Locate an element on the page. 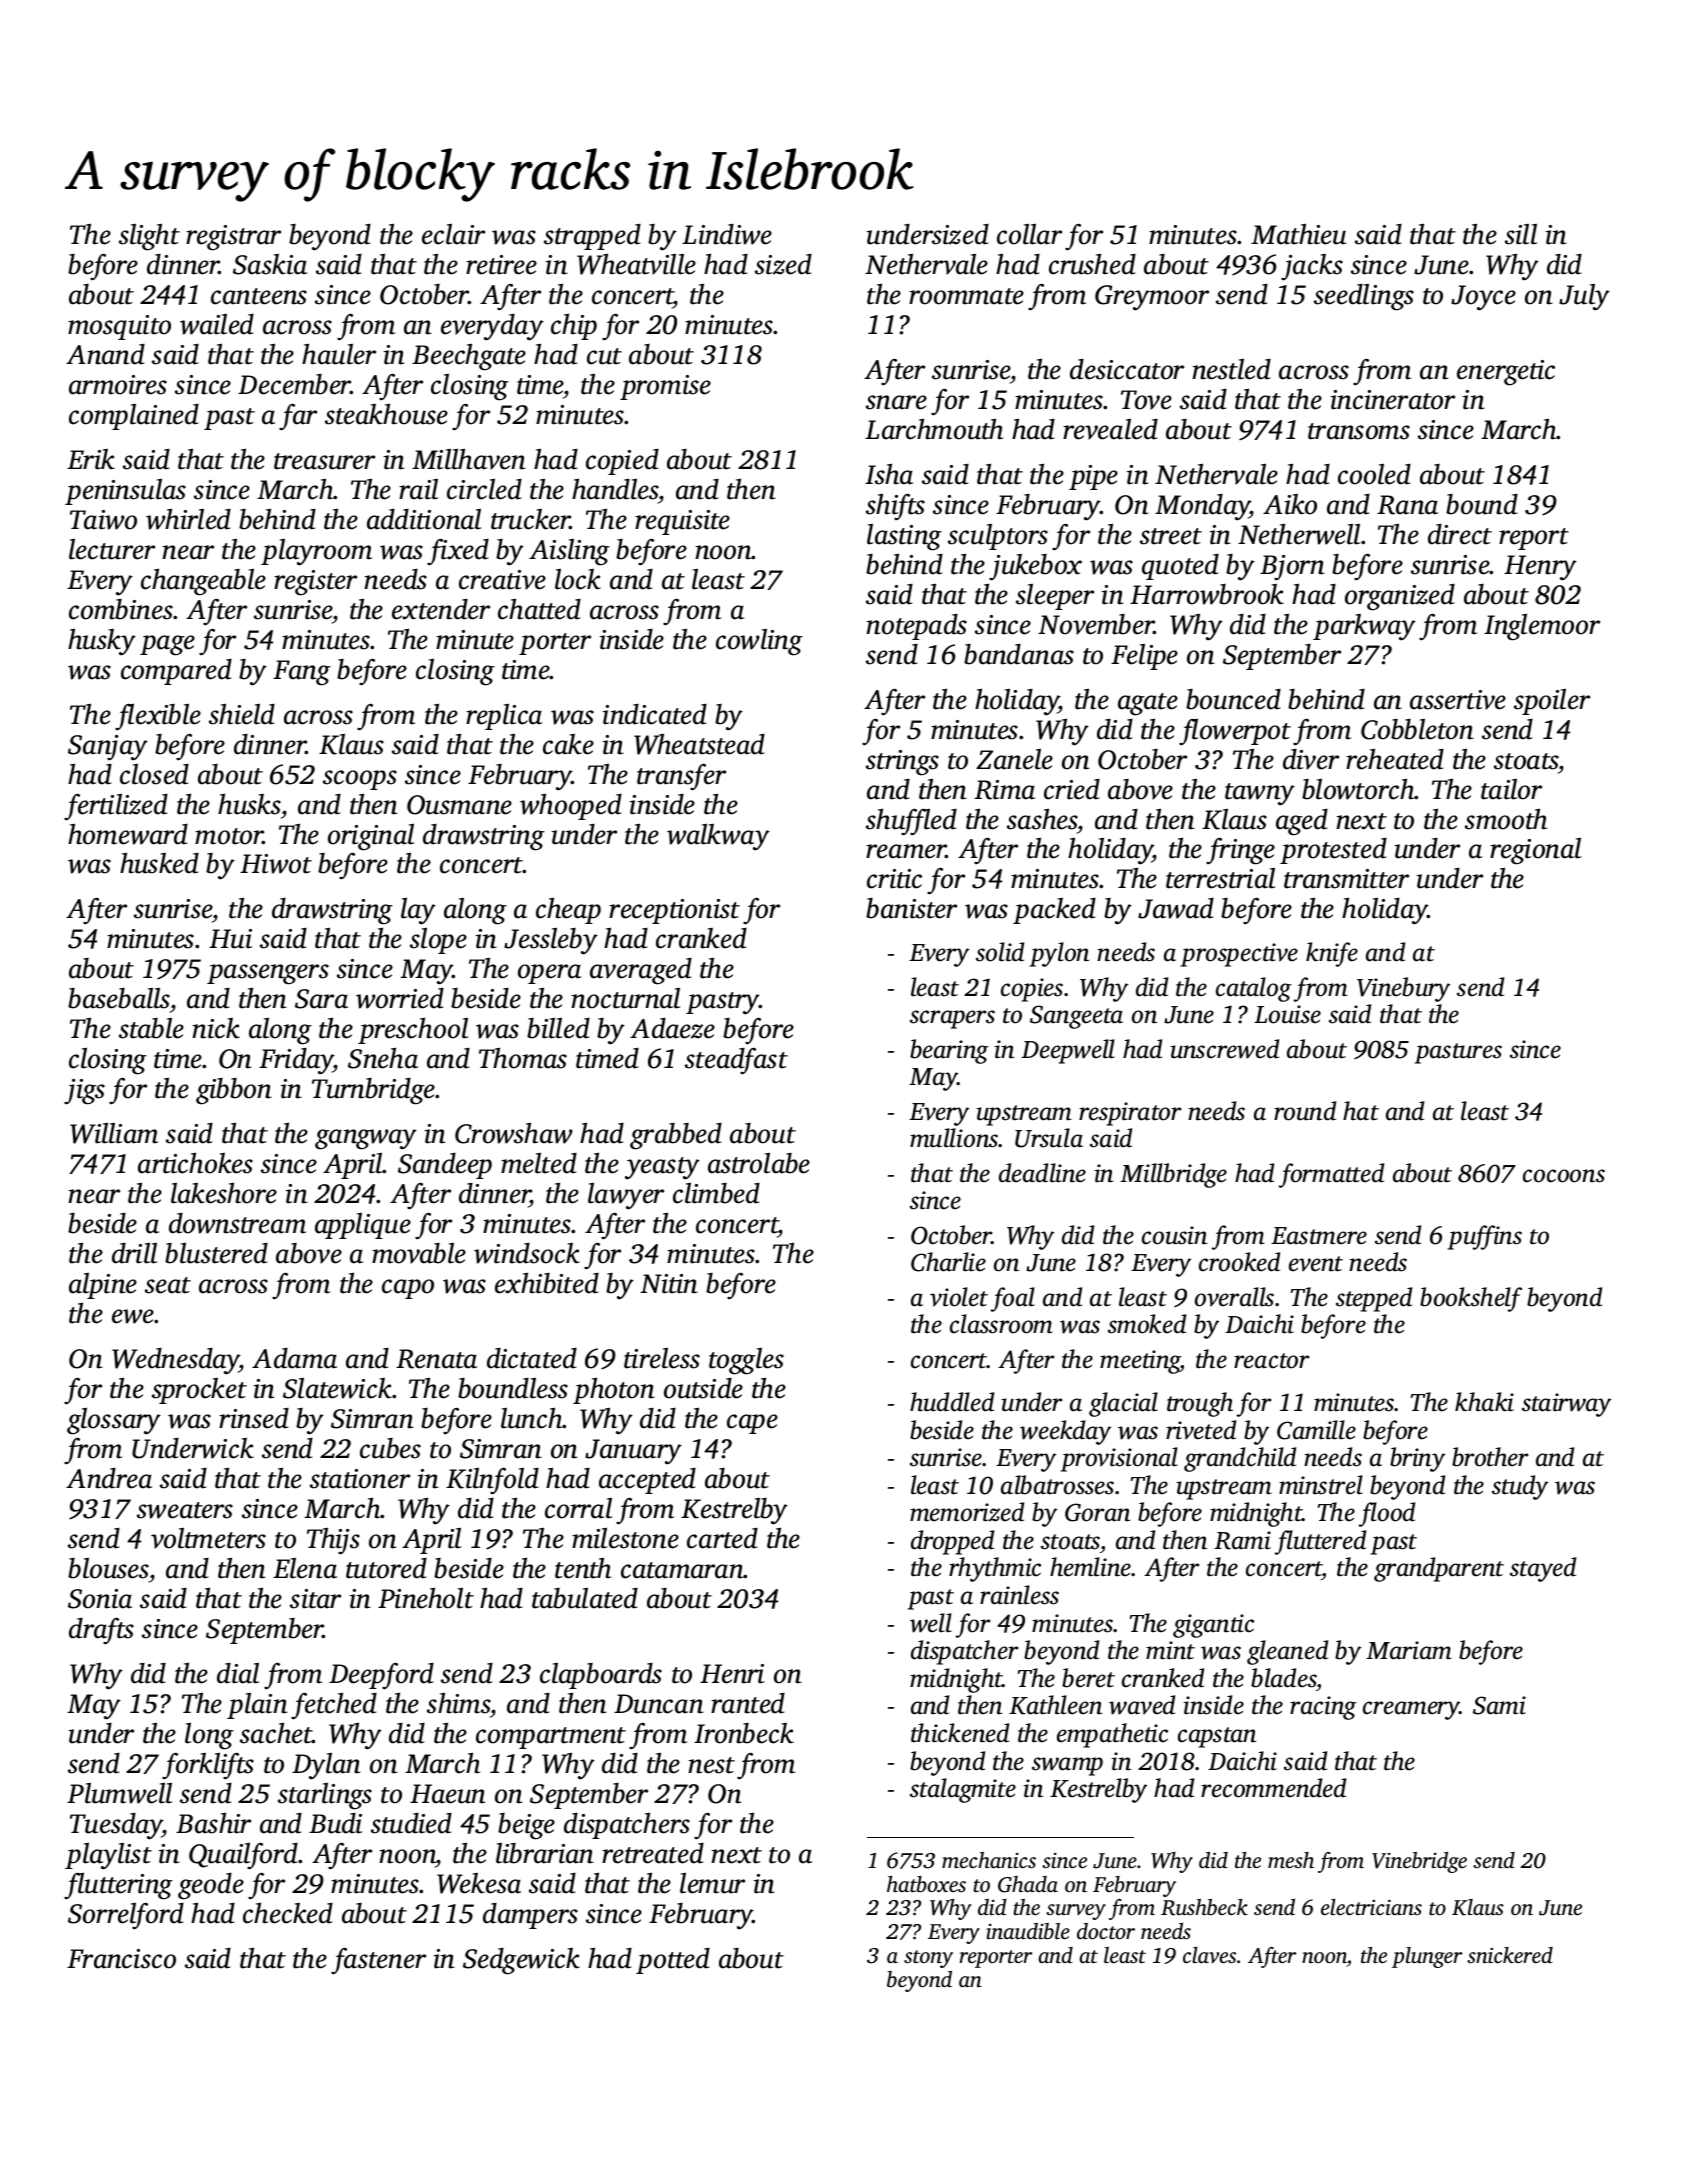 Image resolution: width=1683 pixels, height=2178 pixels. eclair is located at coordinates (453, 234).
